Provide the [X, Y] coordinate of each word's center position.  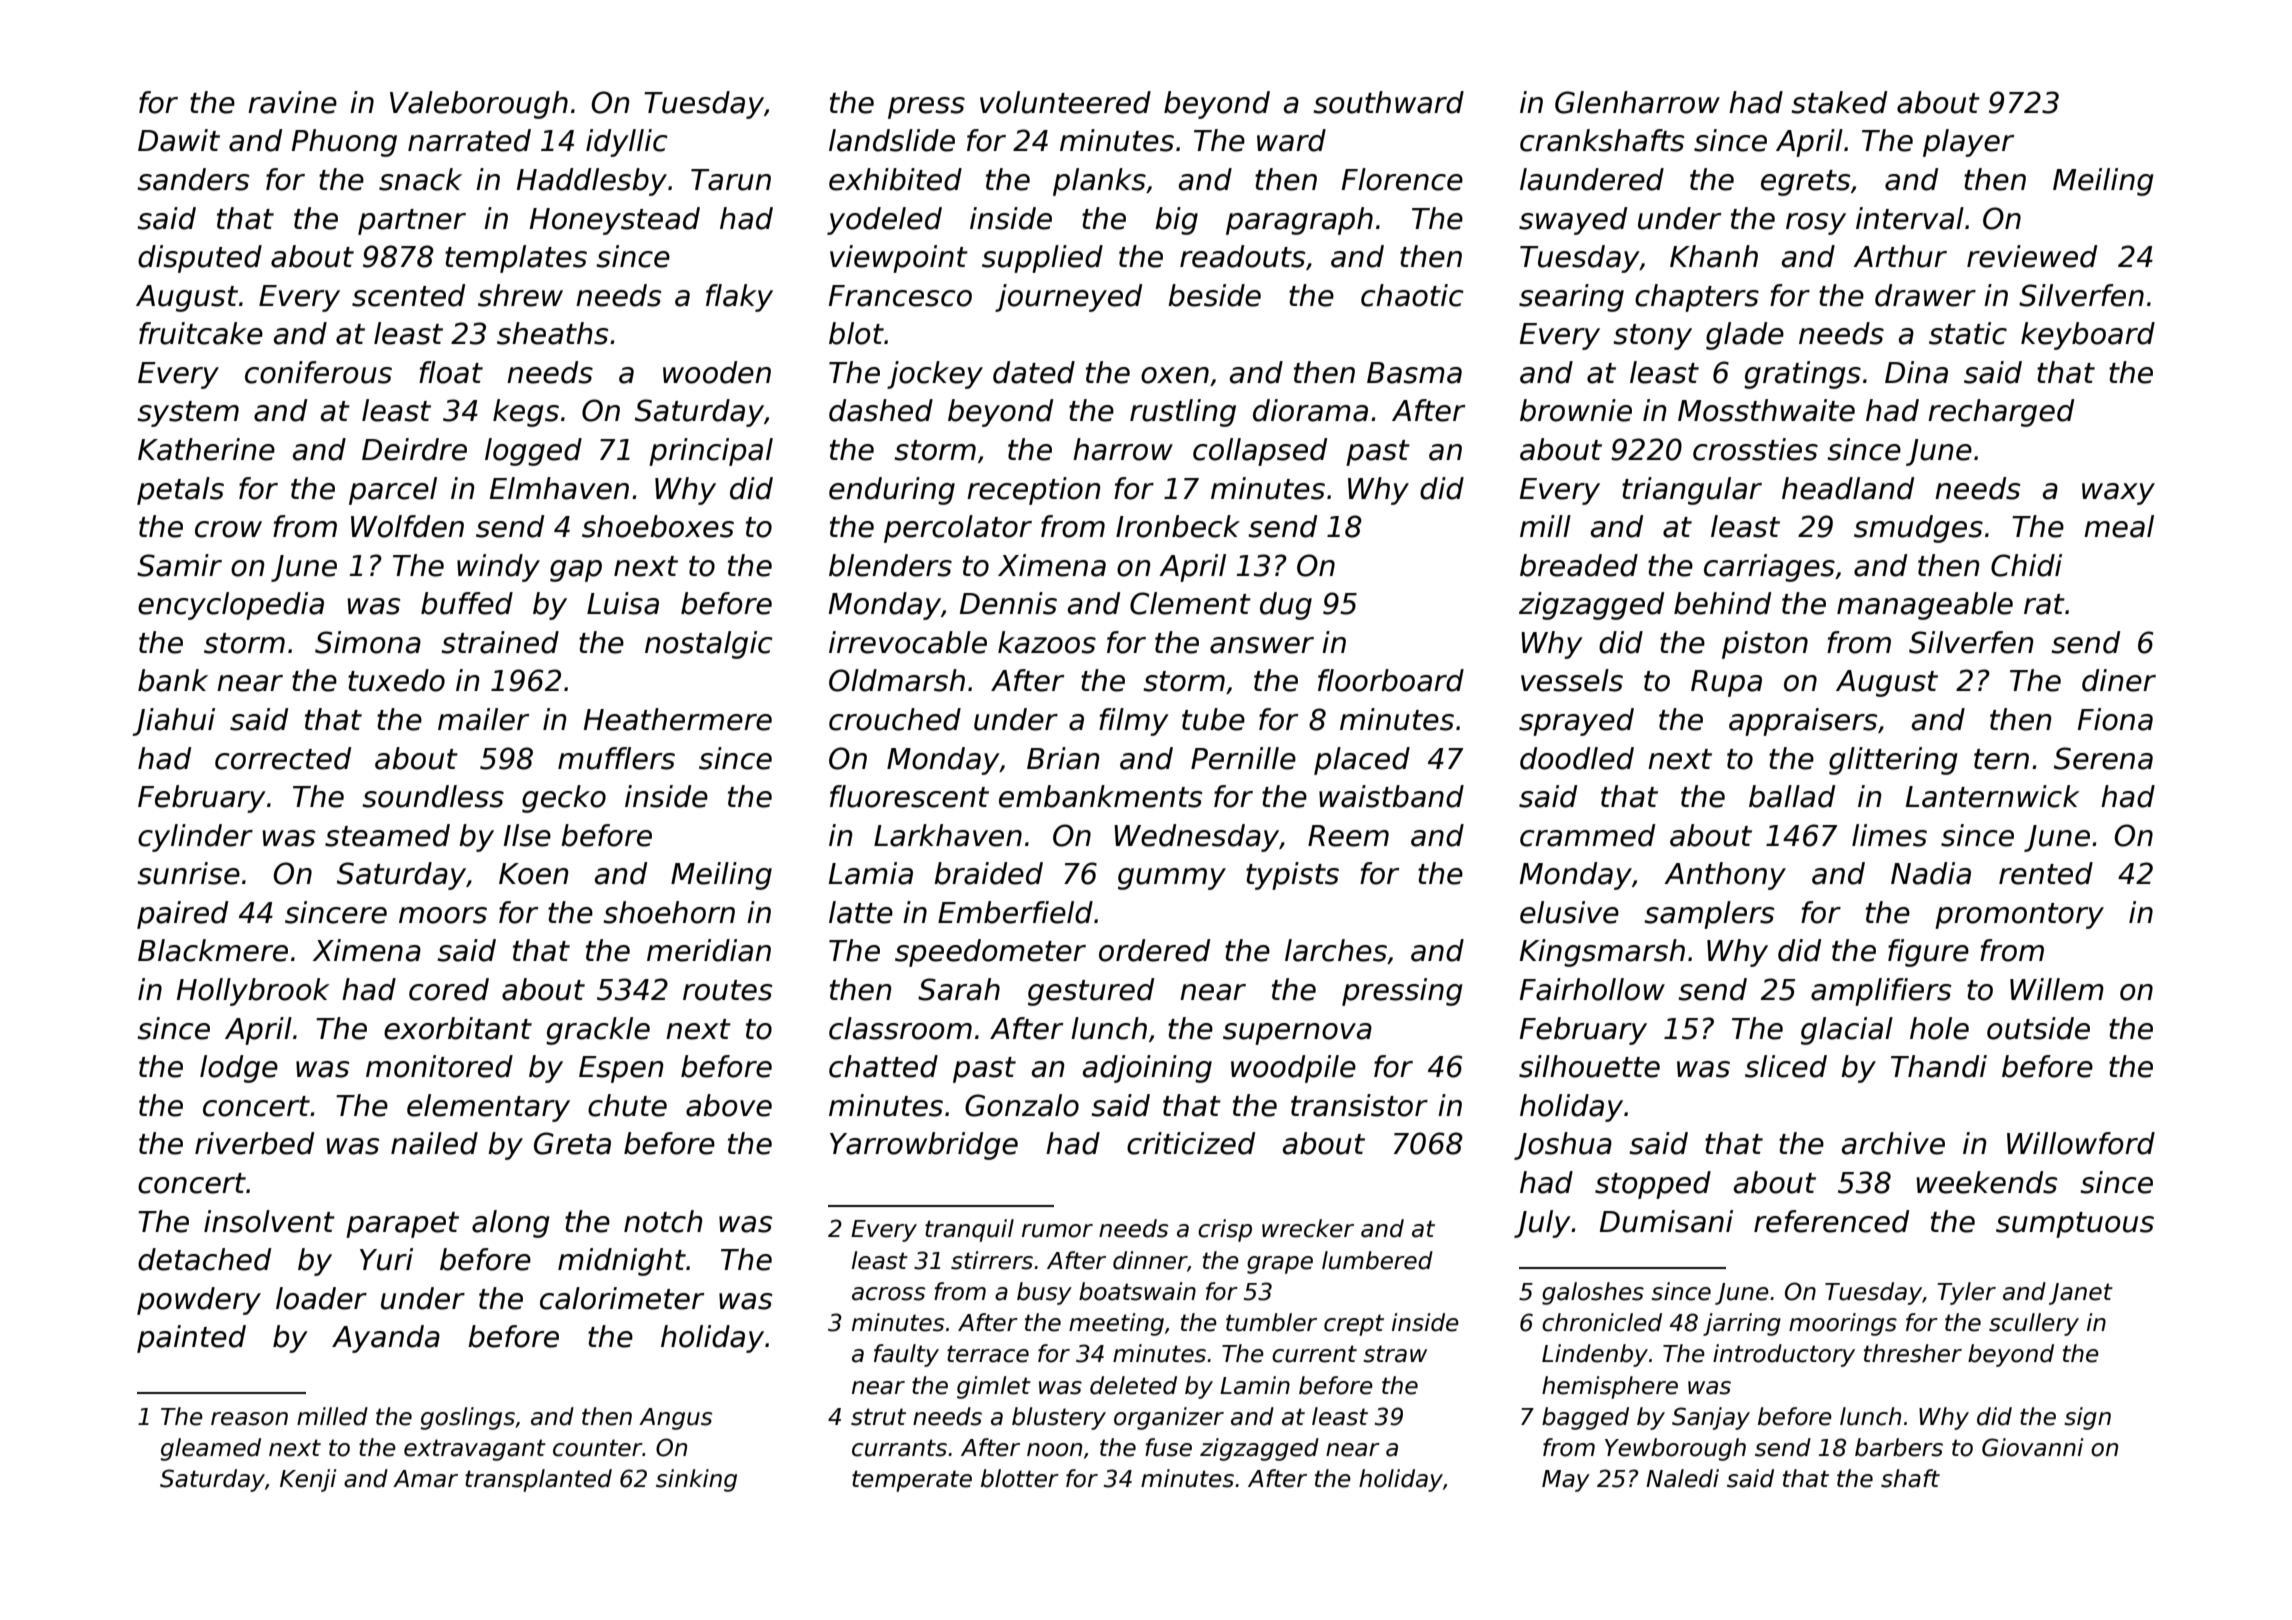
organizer [1169, 1418]
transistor [1359, 1105]
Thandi [1939, 1066]
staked [1839, 102]
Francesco [900, 296]
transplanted [538, 1480]
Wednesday [1196, 838]
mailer [483, 719]
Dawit [179, 140]
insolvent [269, 1221]
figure [1928, 953]
